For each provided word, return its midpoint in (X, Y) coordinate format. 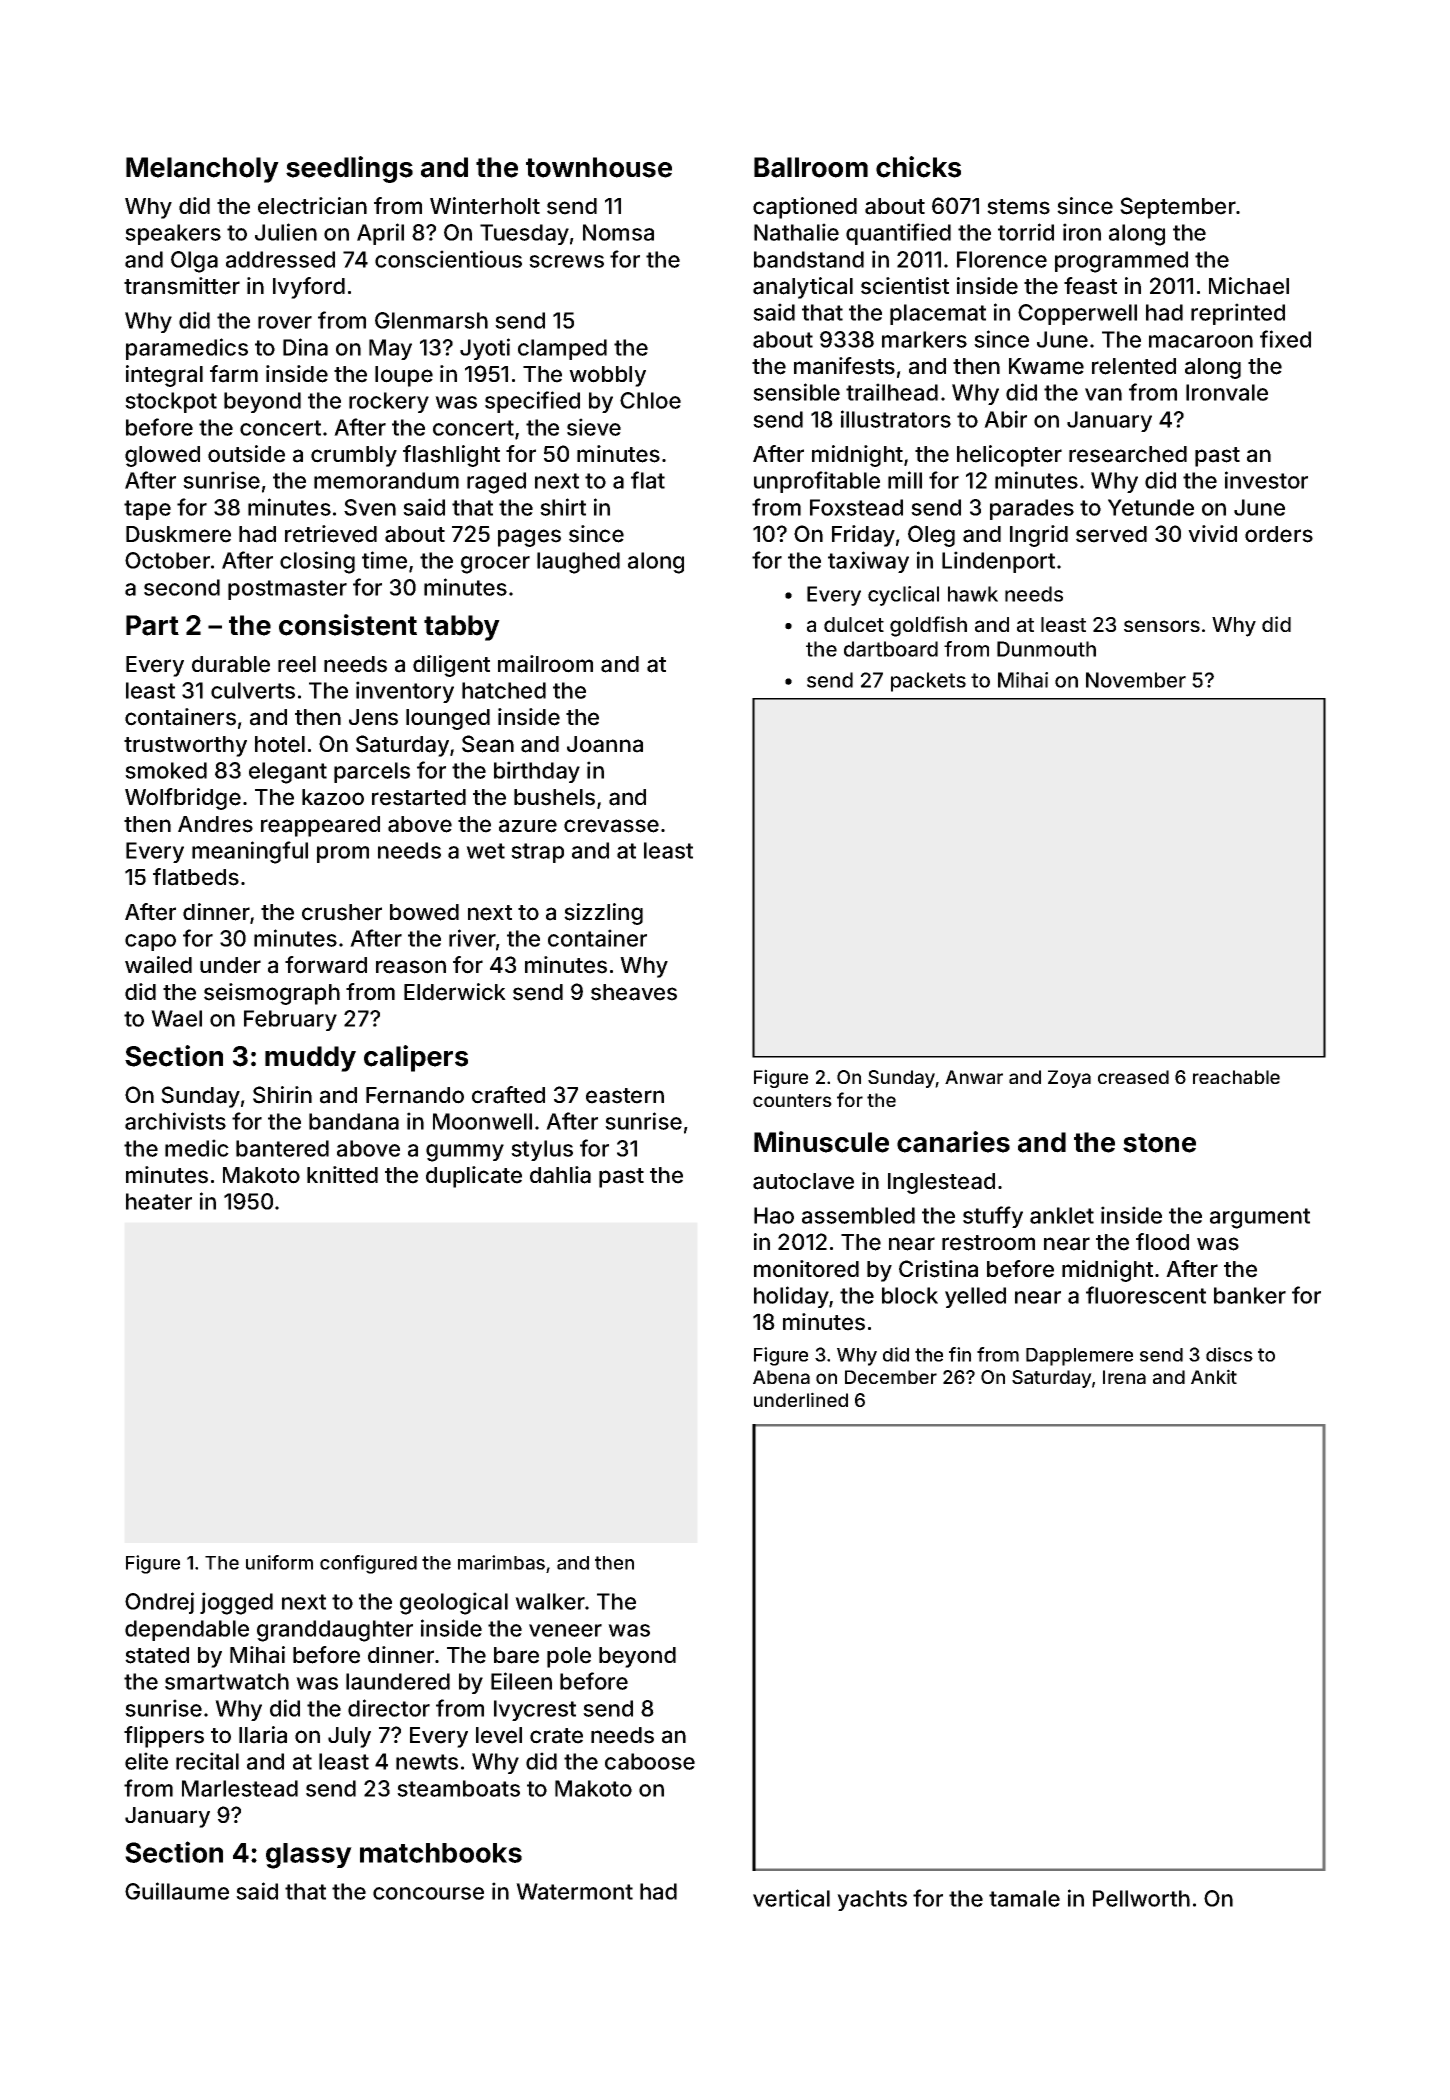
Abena (781, 1377)
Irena (1124, 1377)
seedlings (349, 169)
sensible (796, 392)
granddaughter (335, 1631)
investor (1266, 480)
